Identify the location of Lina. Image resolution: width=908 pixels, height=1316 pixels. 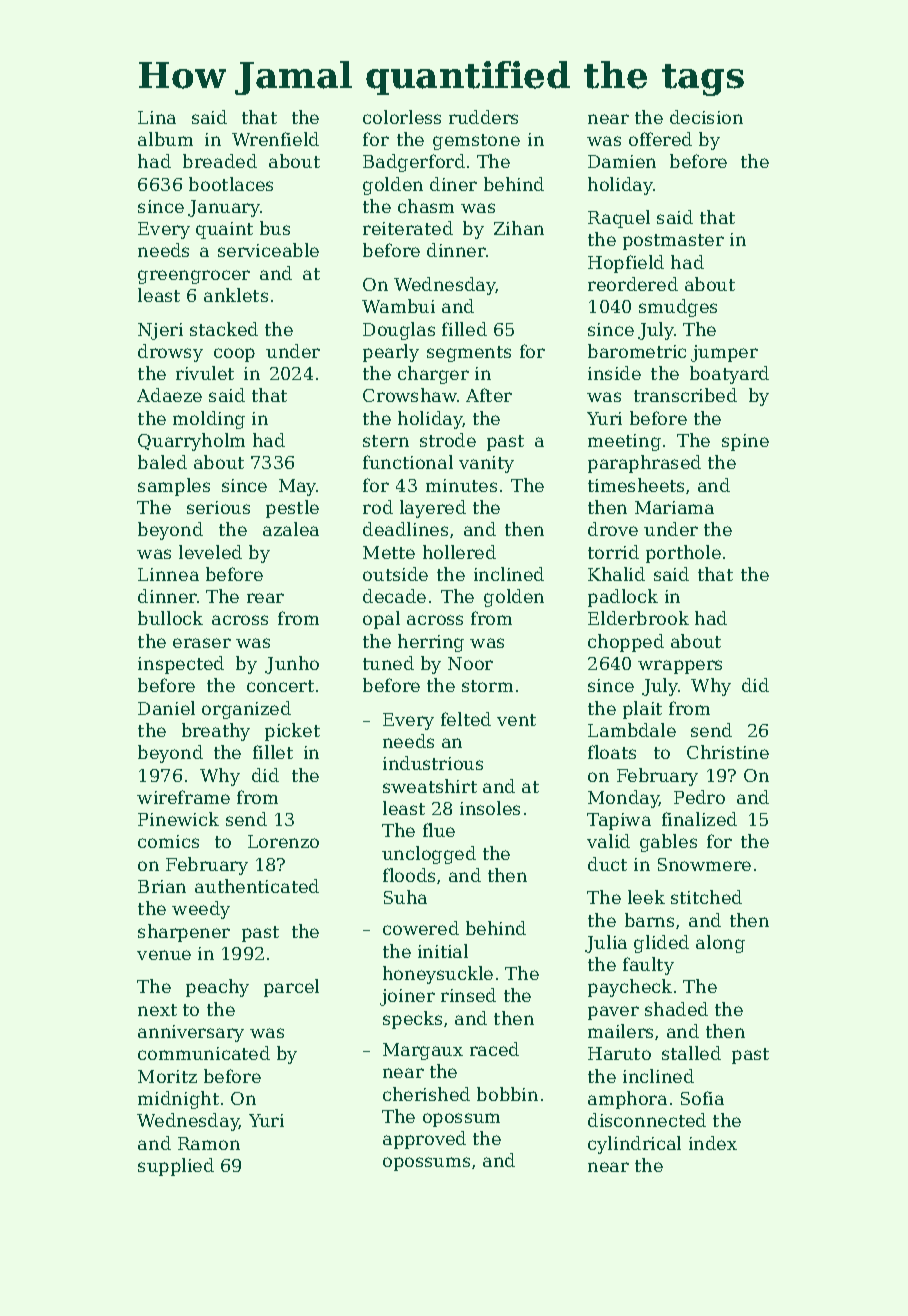
(157, 117).
